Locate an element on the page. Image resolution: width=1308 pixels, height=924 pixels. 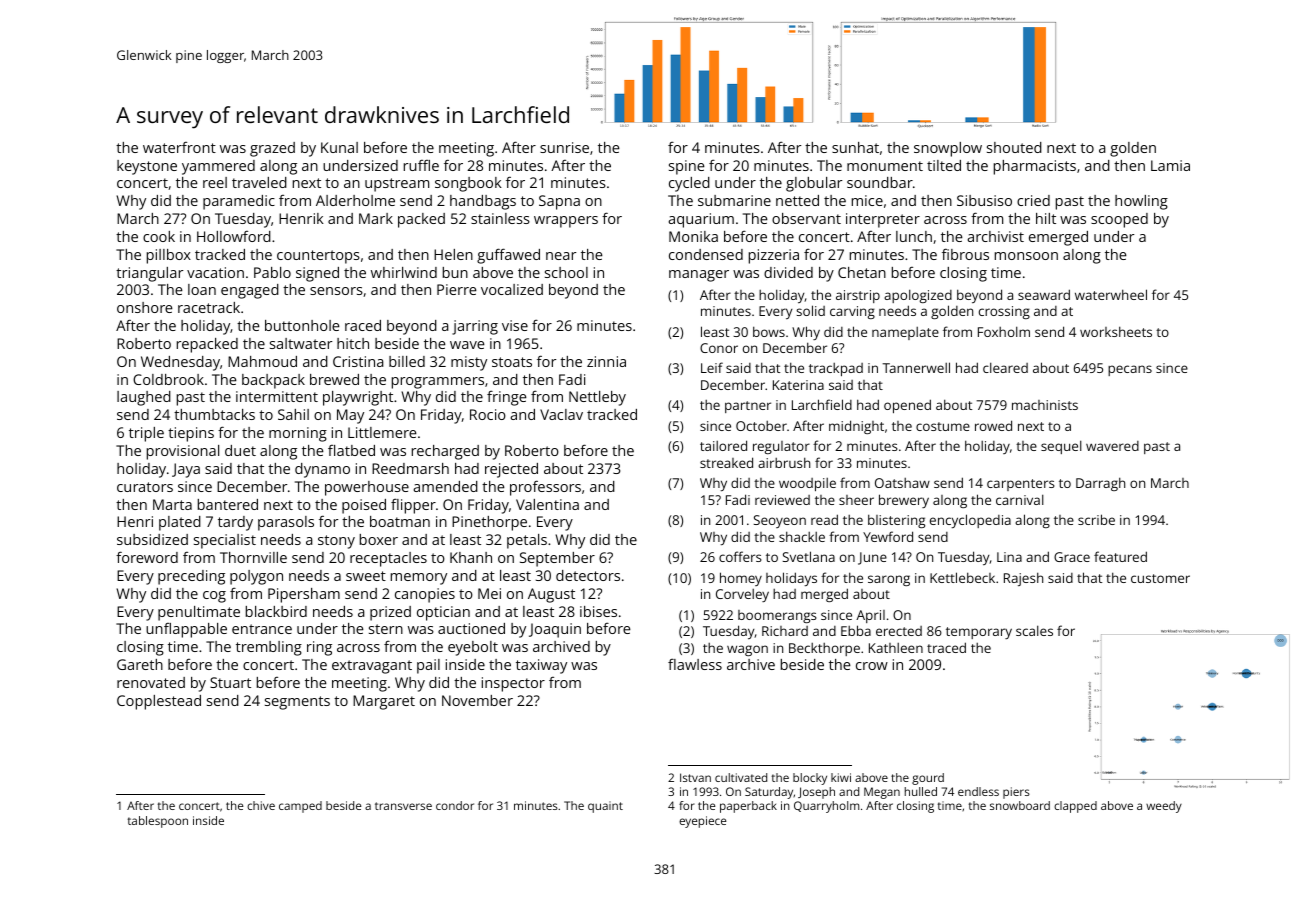
eyepiece is located at coordinates (703, 822).
